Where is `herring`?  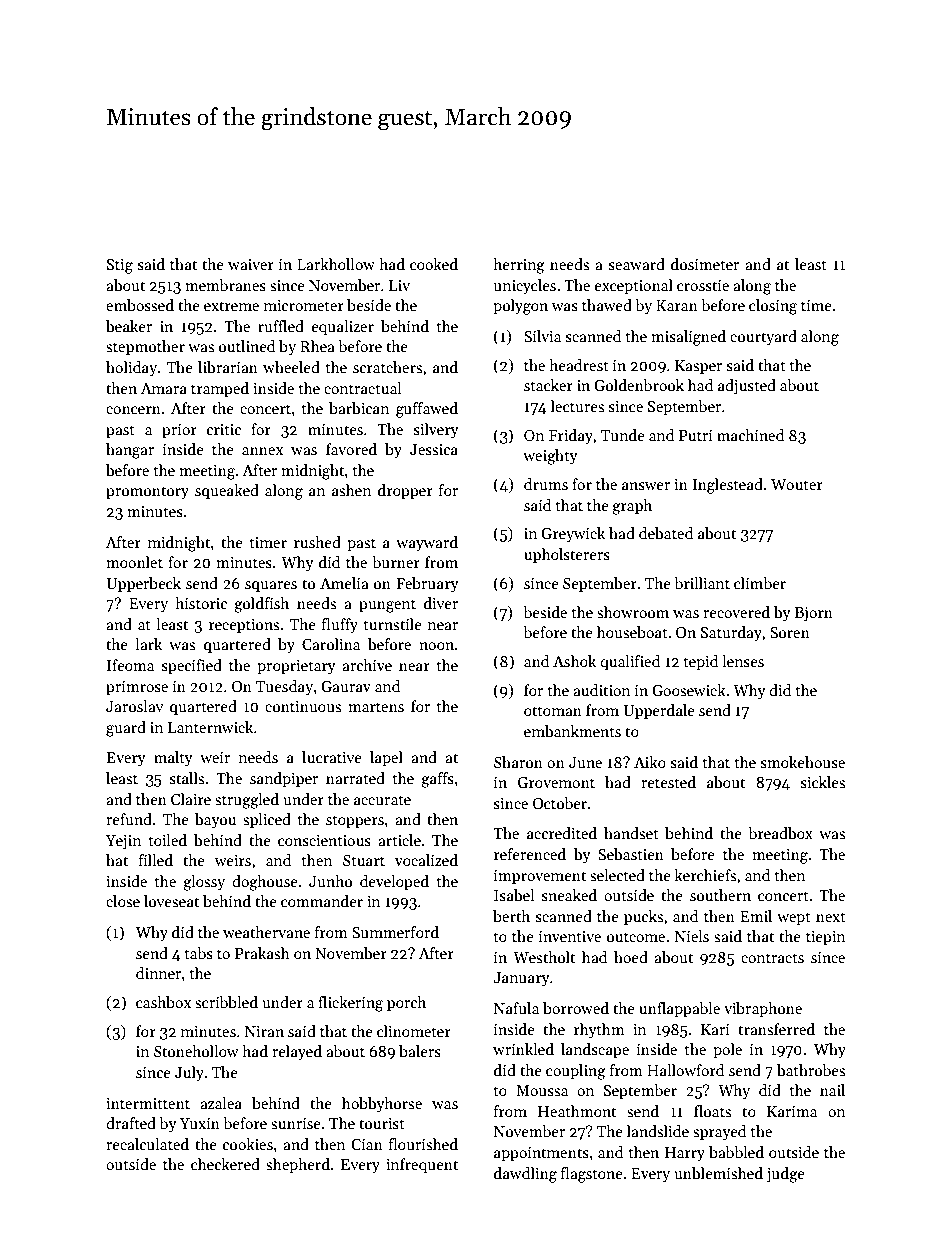 herring is located at coordinates (519, 266).
